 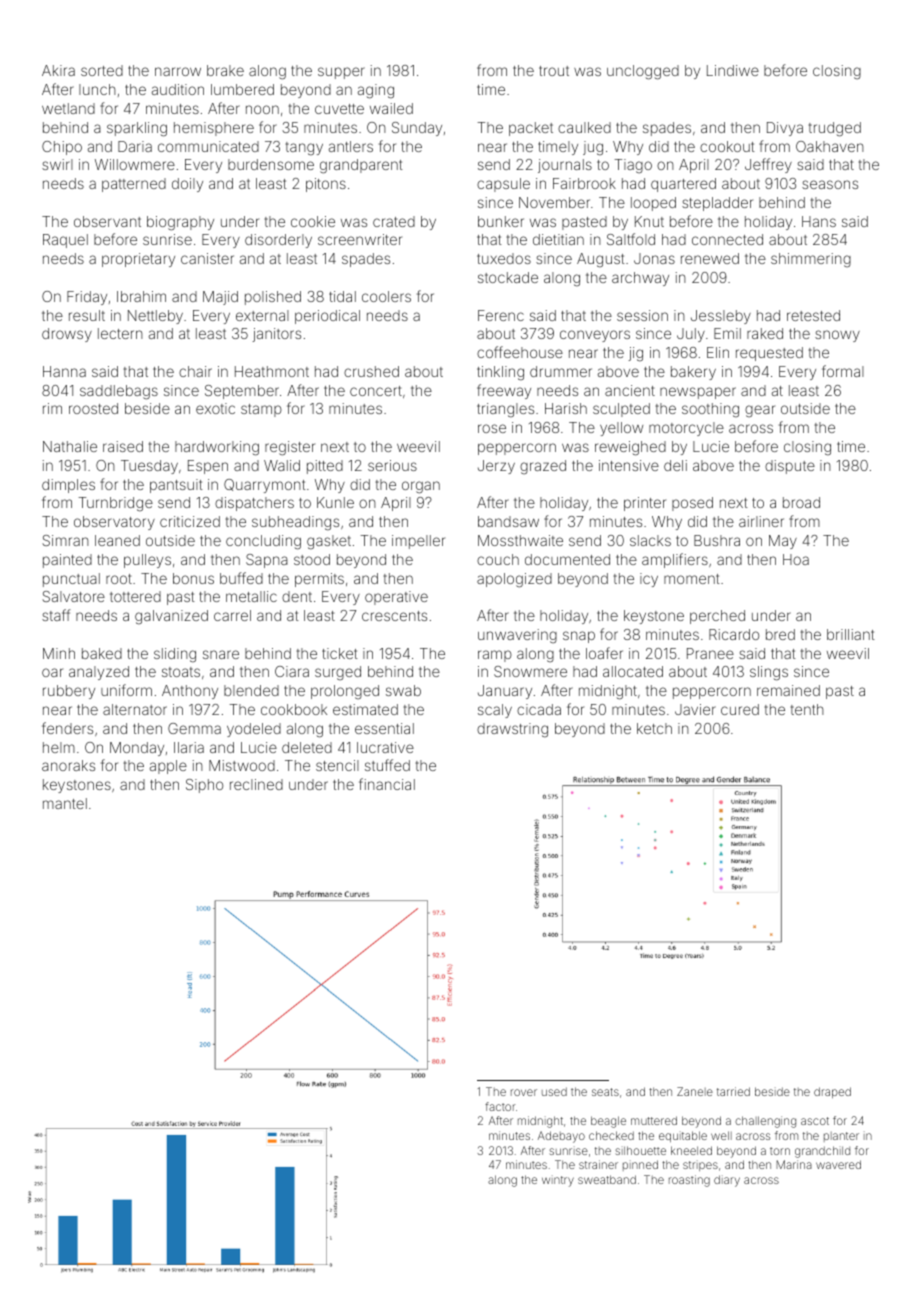 What do you see at coordinates (561, 1137) in the screenshot?
I see `Adebayo` at bounding box center [561, 1137].
